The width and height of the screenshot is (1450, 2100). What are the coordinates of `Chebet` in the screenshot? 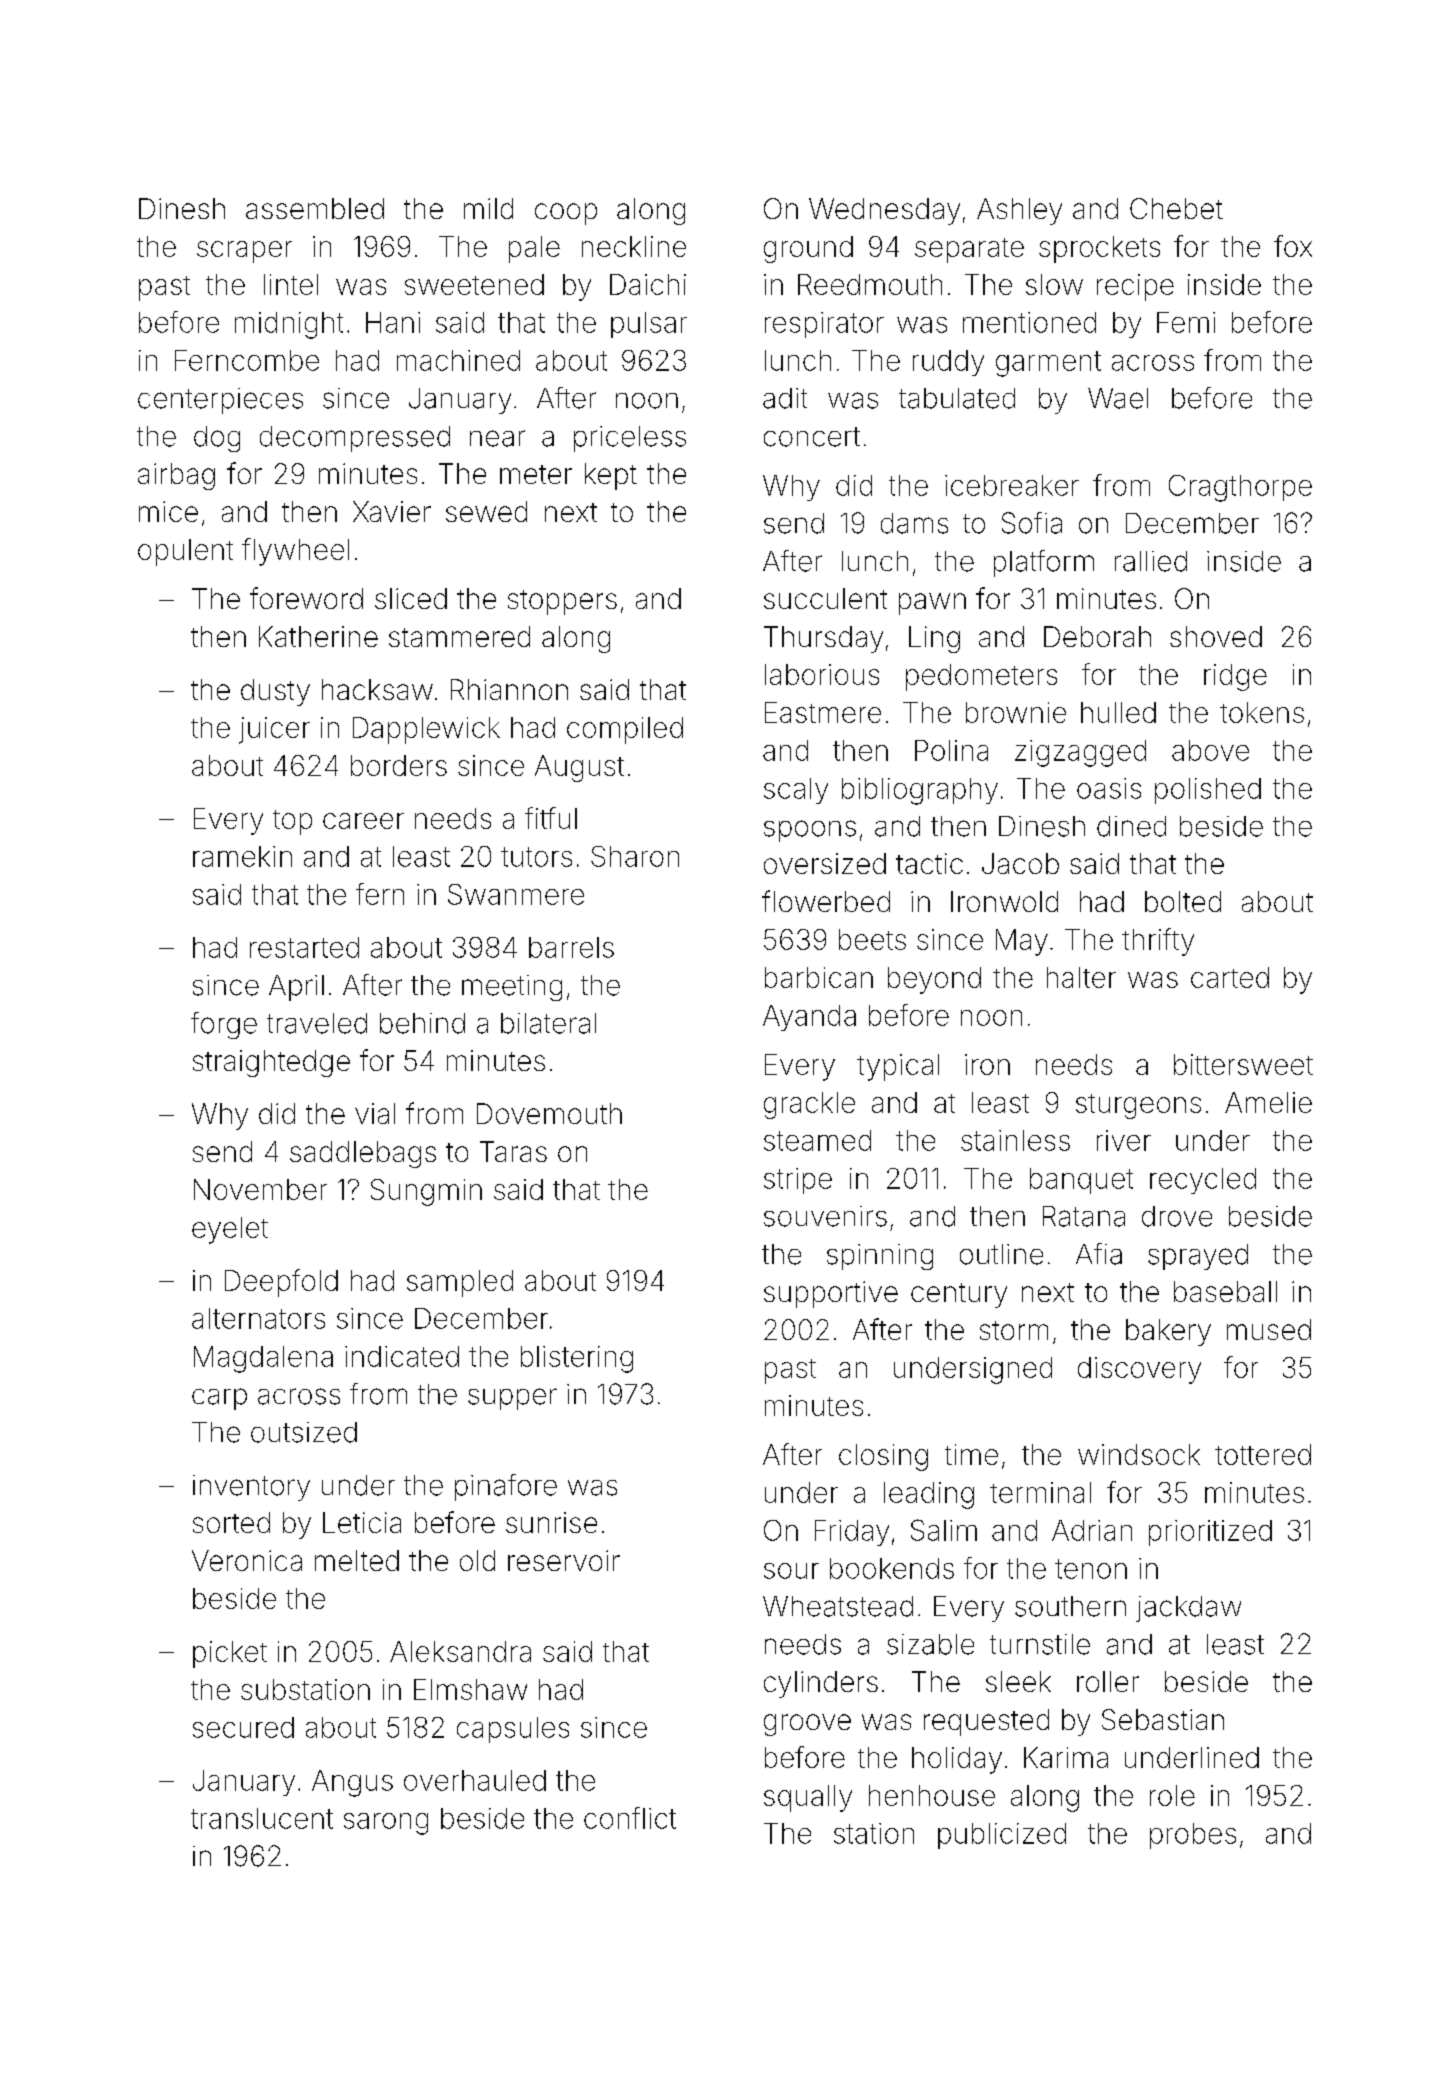 It's located at (1176, 208).
